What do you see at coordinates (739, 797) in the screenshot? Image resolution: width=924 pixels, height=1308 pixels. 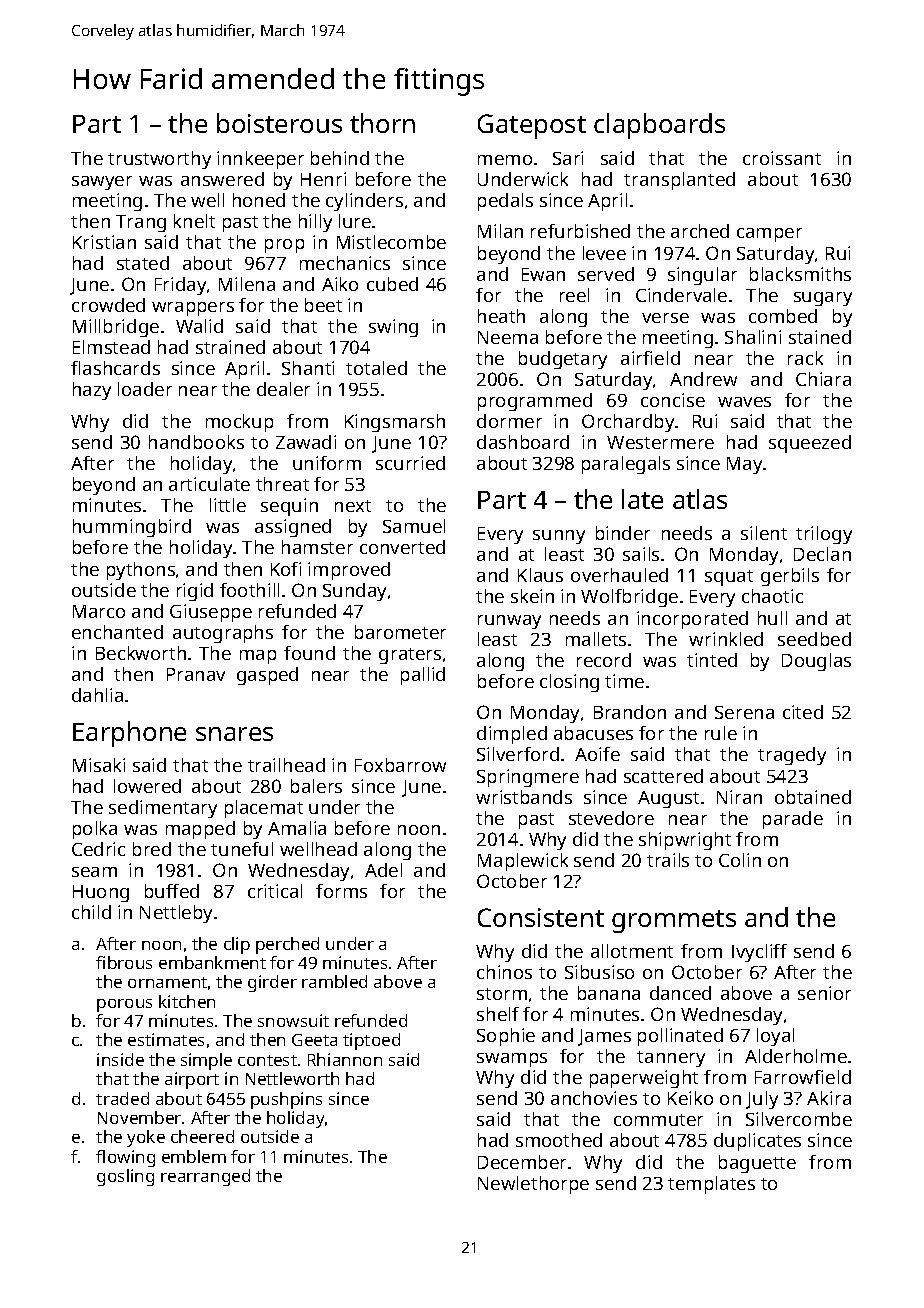 I see `Niran` at bounding box center [739, 797].
